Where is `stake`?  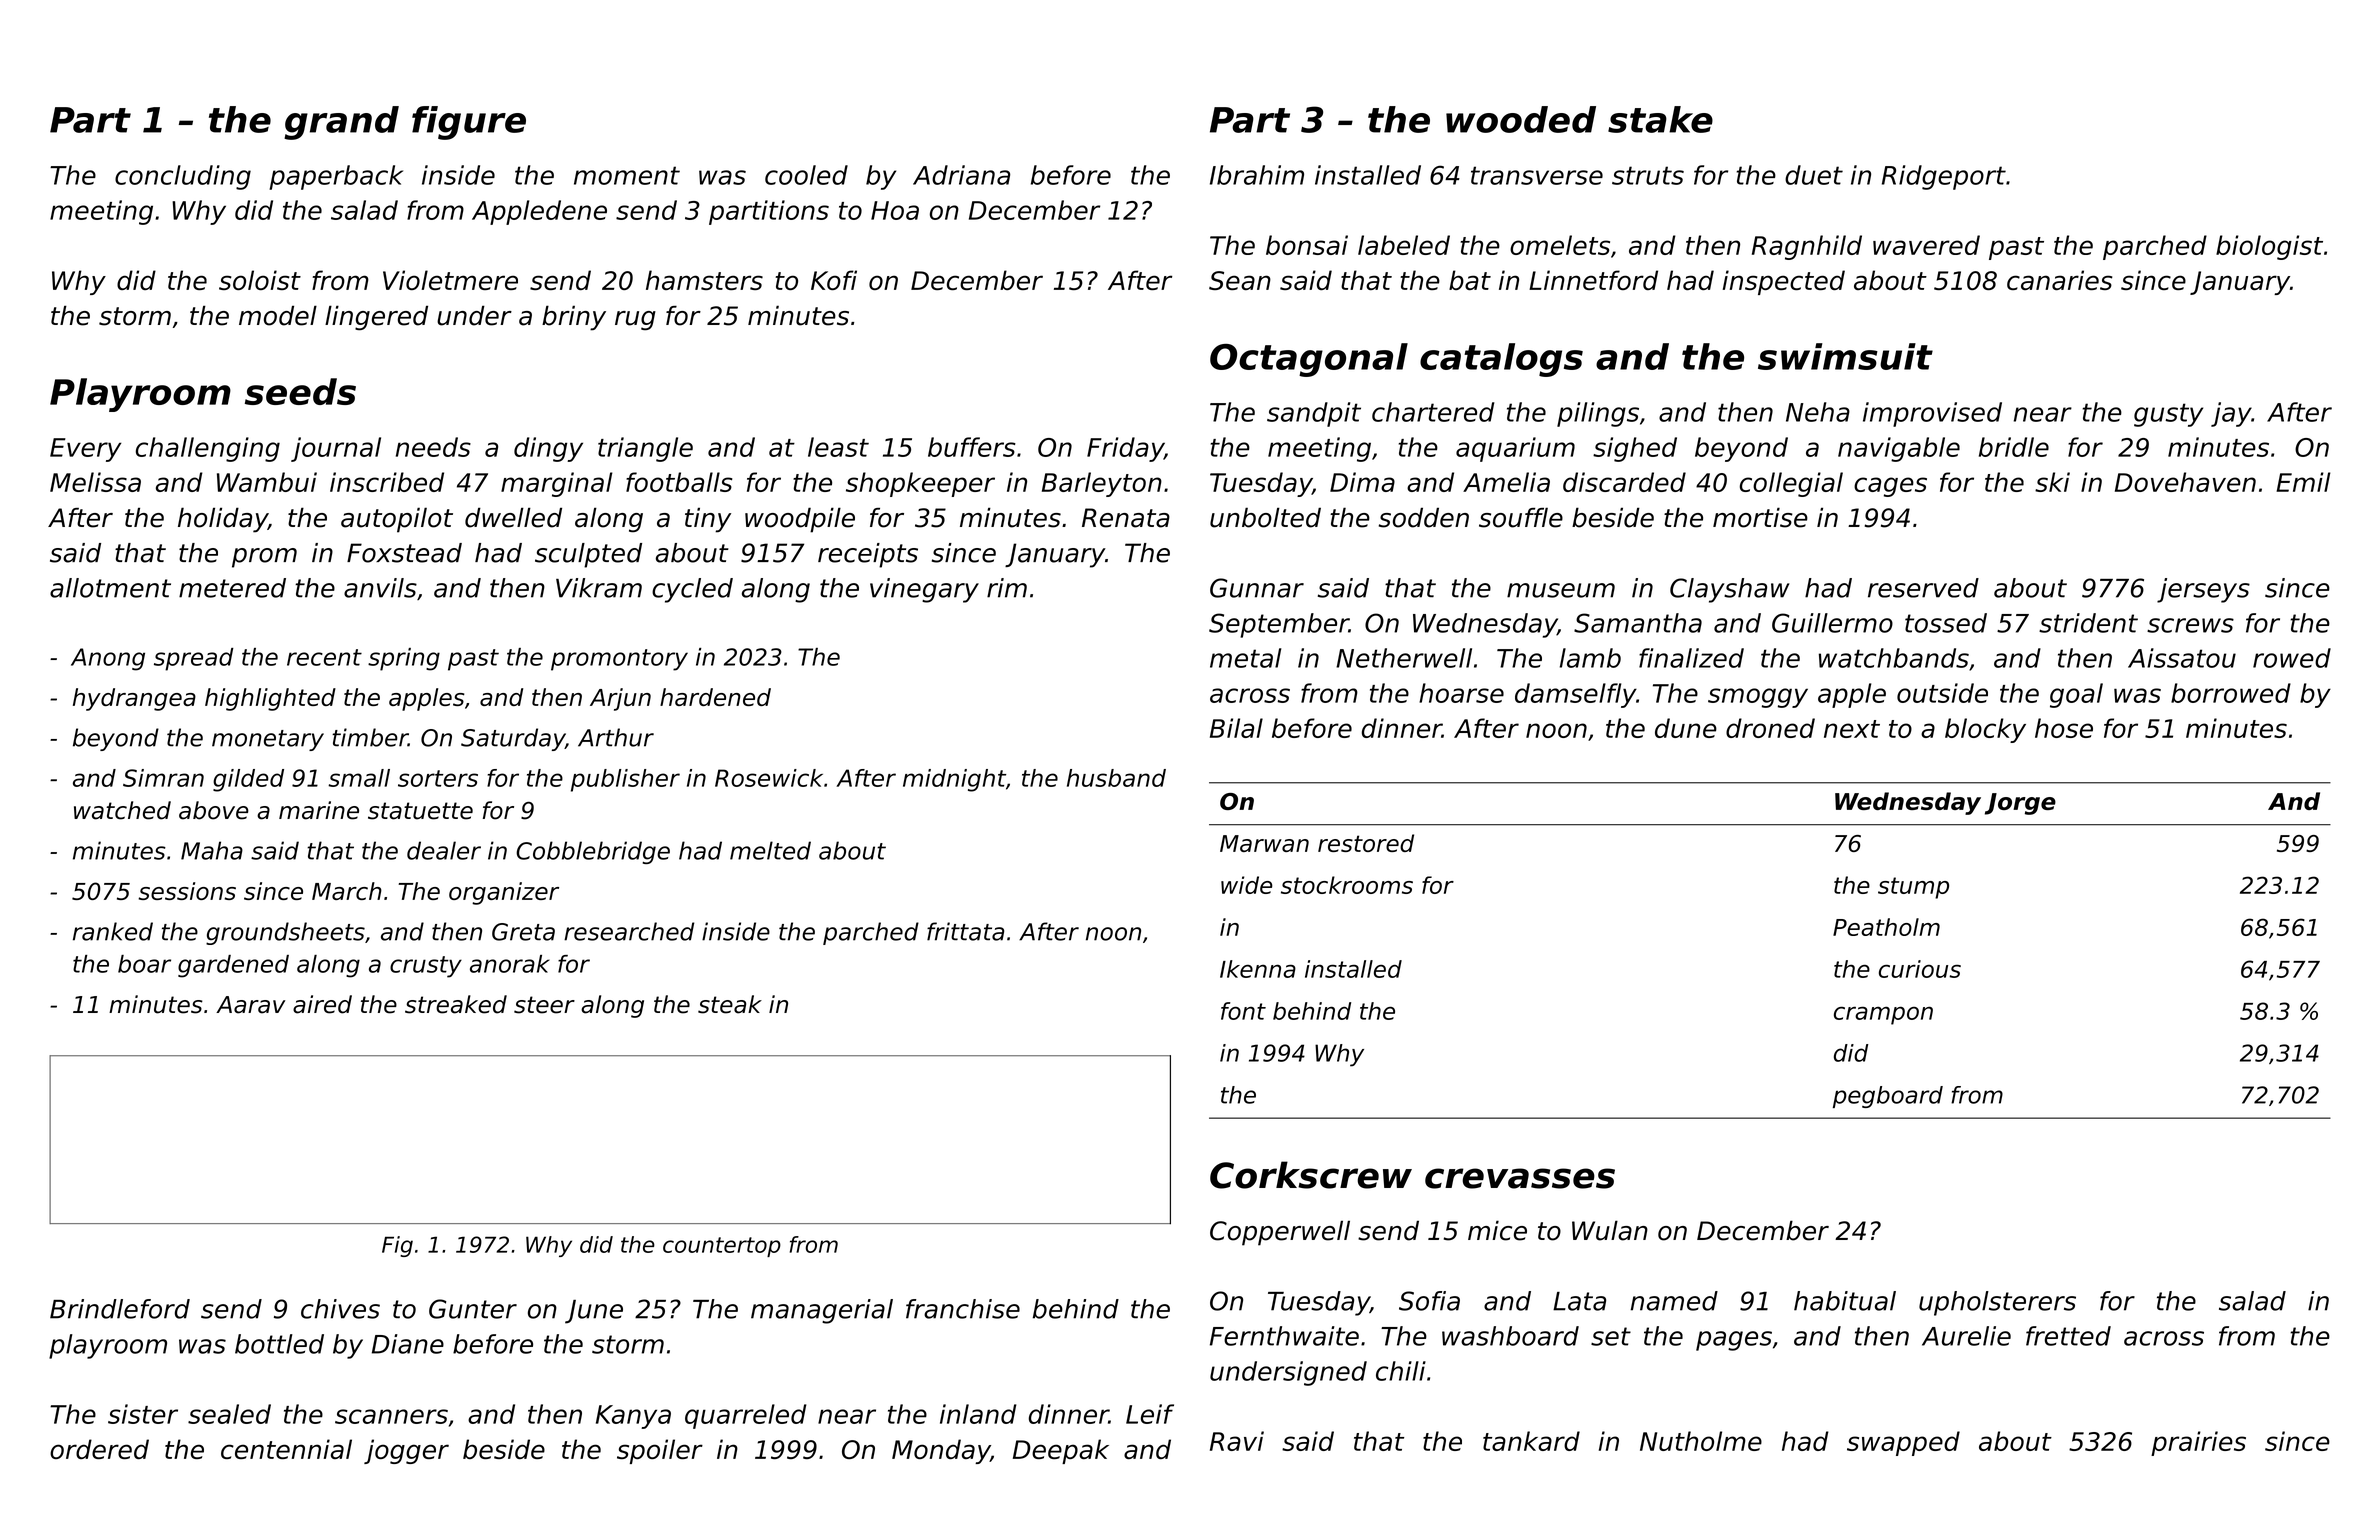
stake is located at coordinates (1660, 119).
